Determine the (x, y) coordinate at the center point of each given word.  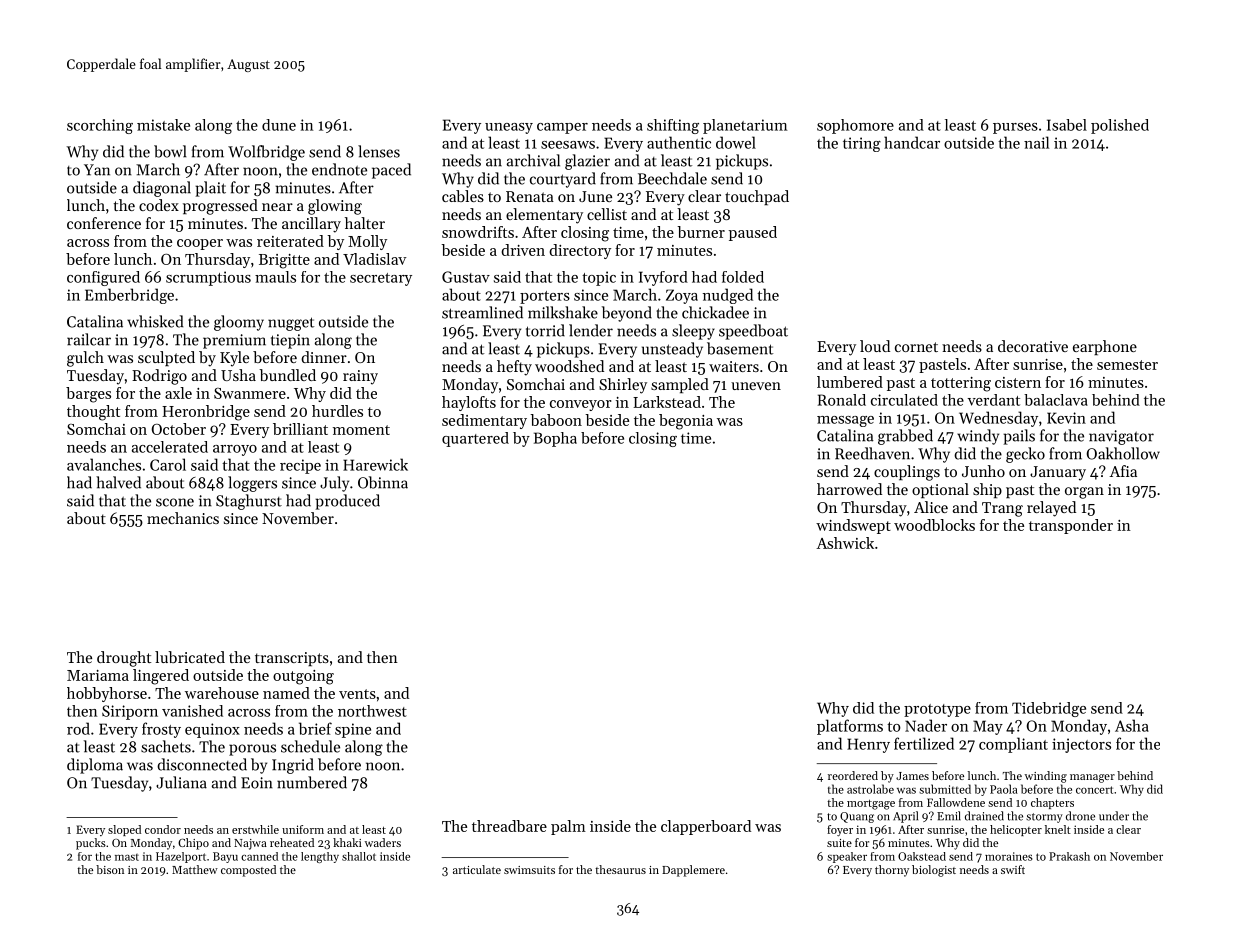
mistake (163, 125)
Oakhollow (1123, 453)
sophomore (855, 126)
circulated (904, 400)
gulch (85, 359)
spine (353, 730)
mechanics (183, 518)
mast (127, 857)
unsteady (672, 350)
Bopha (555, 439)
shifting (673, 126)
